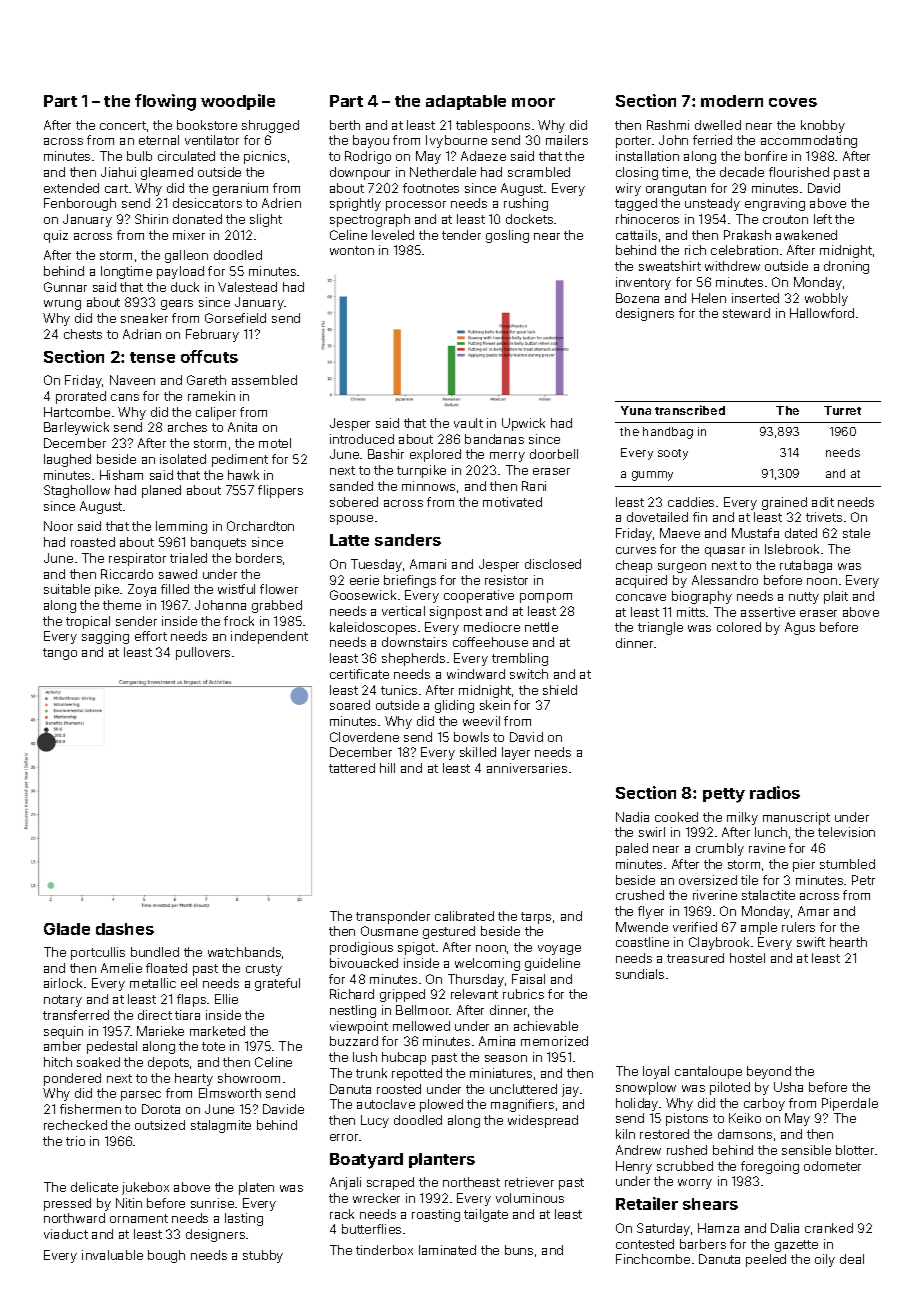 The width and height of the screenshot is (924, 1308). Describe the element at coordinates (848, 942) in the screenshot. I see `hearth` at that location.
